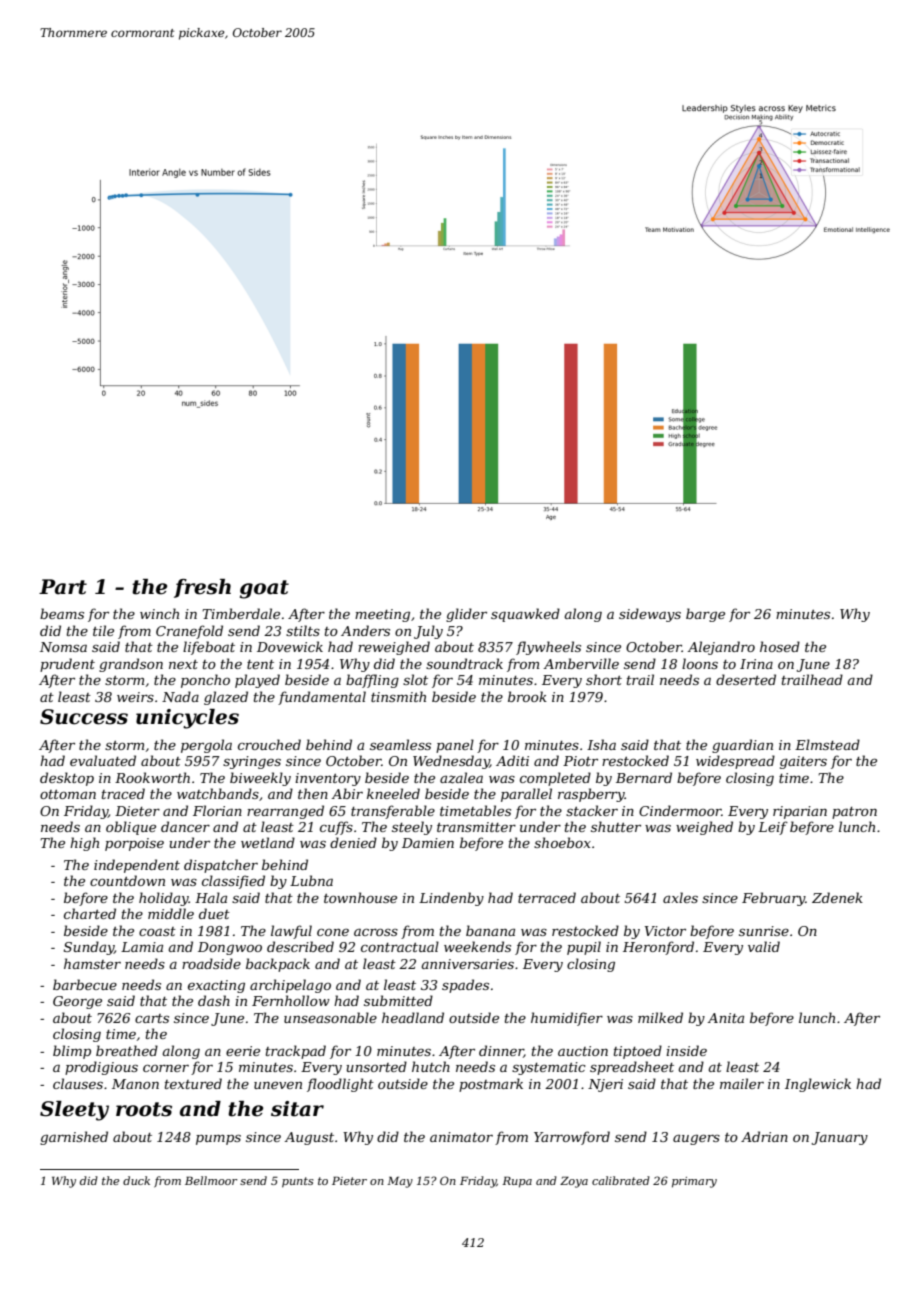 This screenshot has height=1308, width=924. I want to click on oblique, so click(131, 828).
